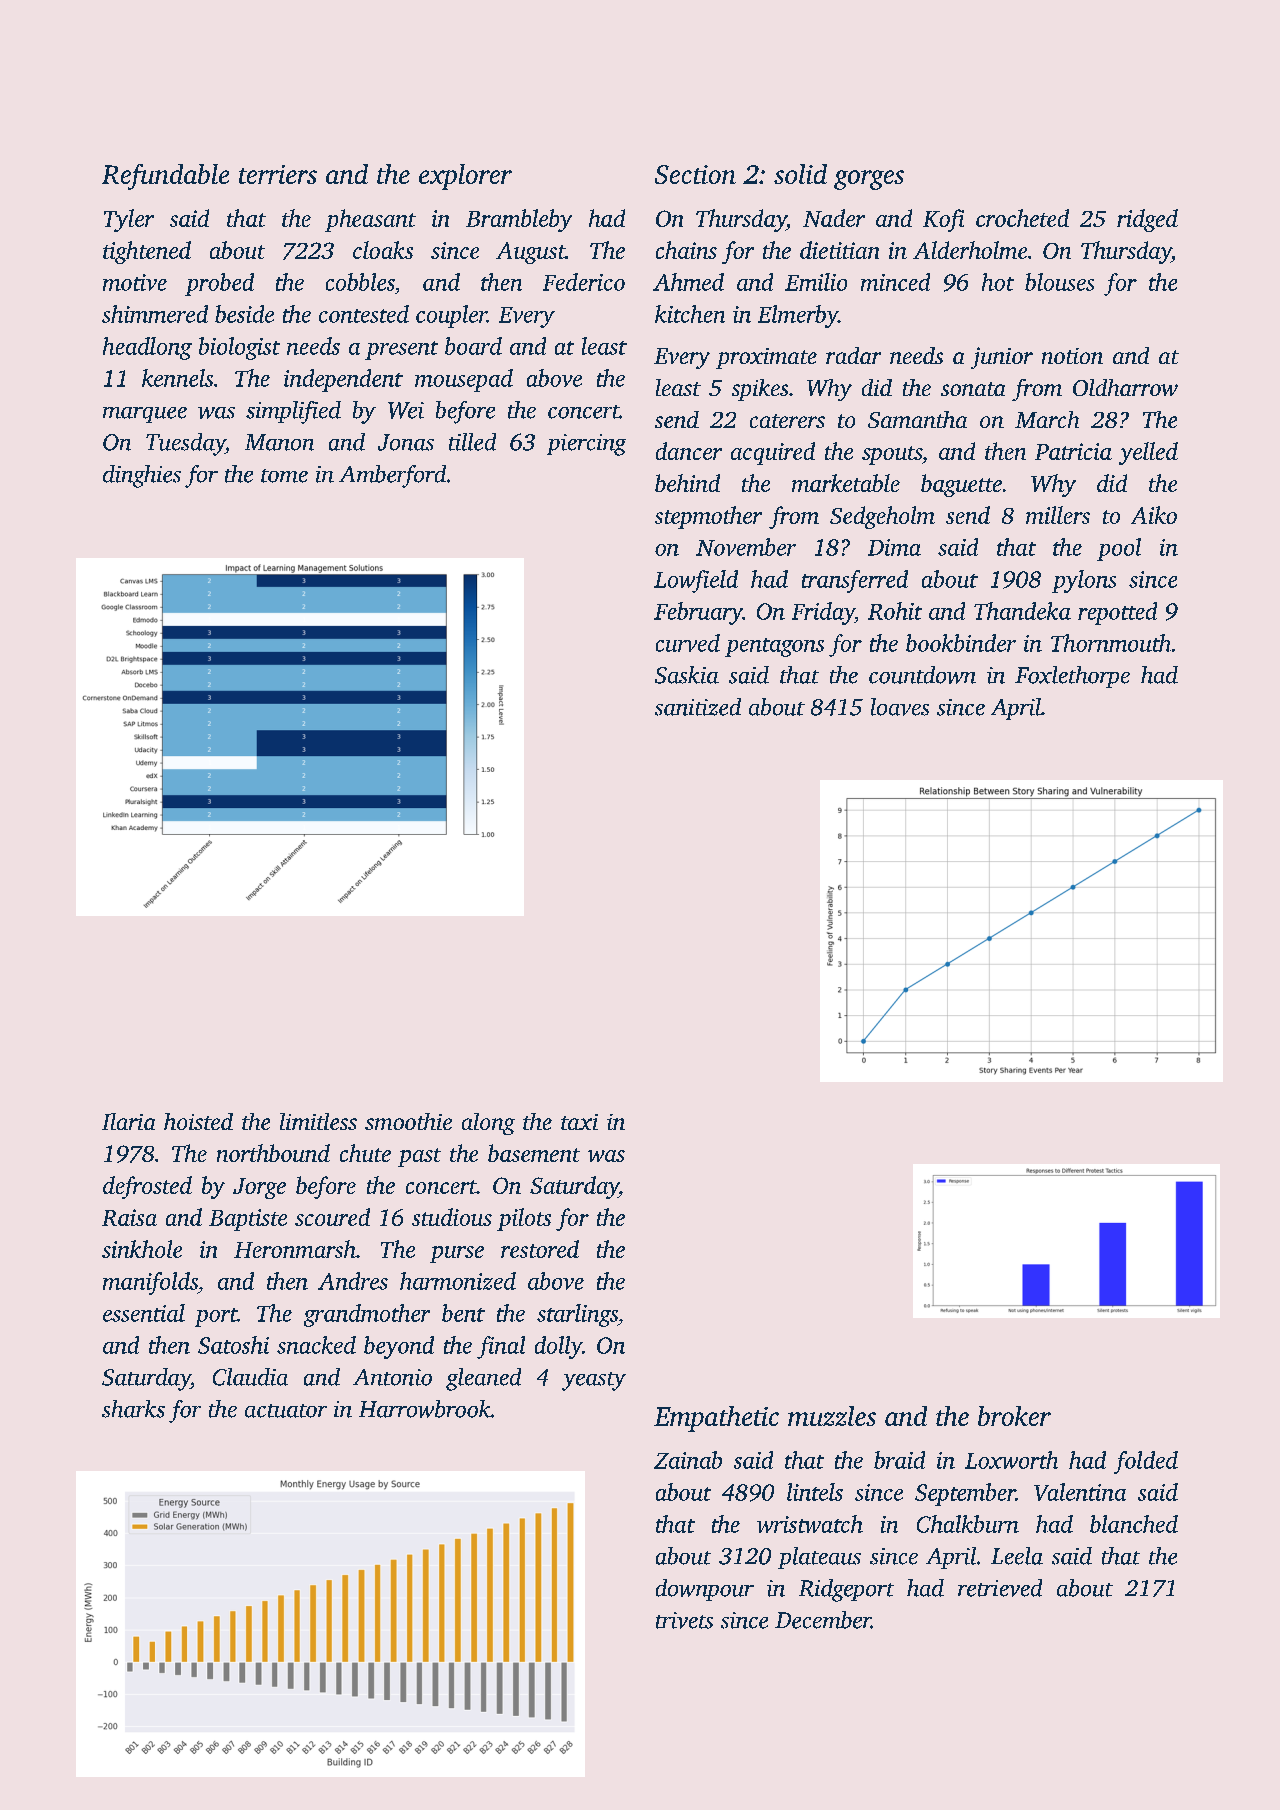  What do you see at coordinates (1125, 387) in the image?
I see `Oldharrow` at bounding box center [1125, 387].
